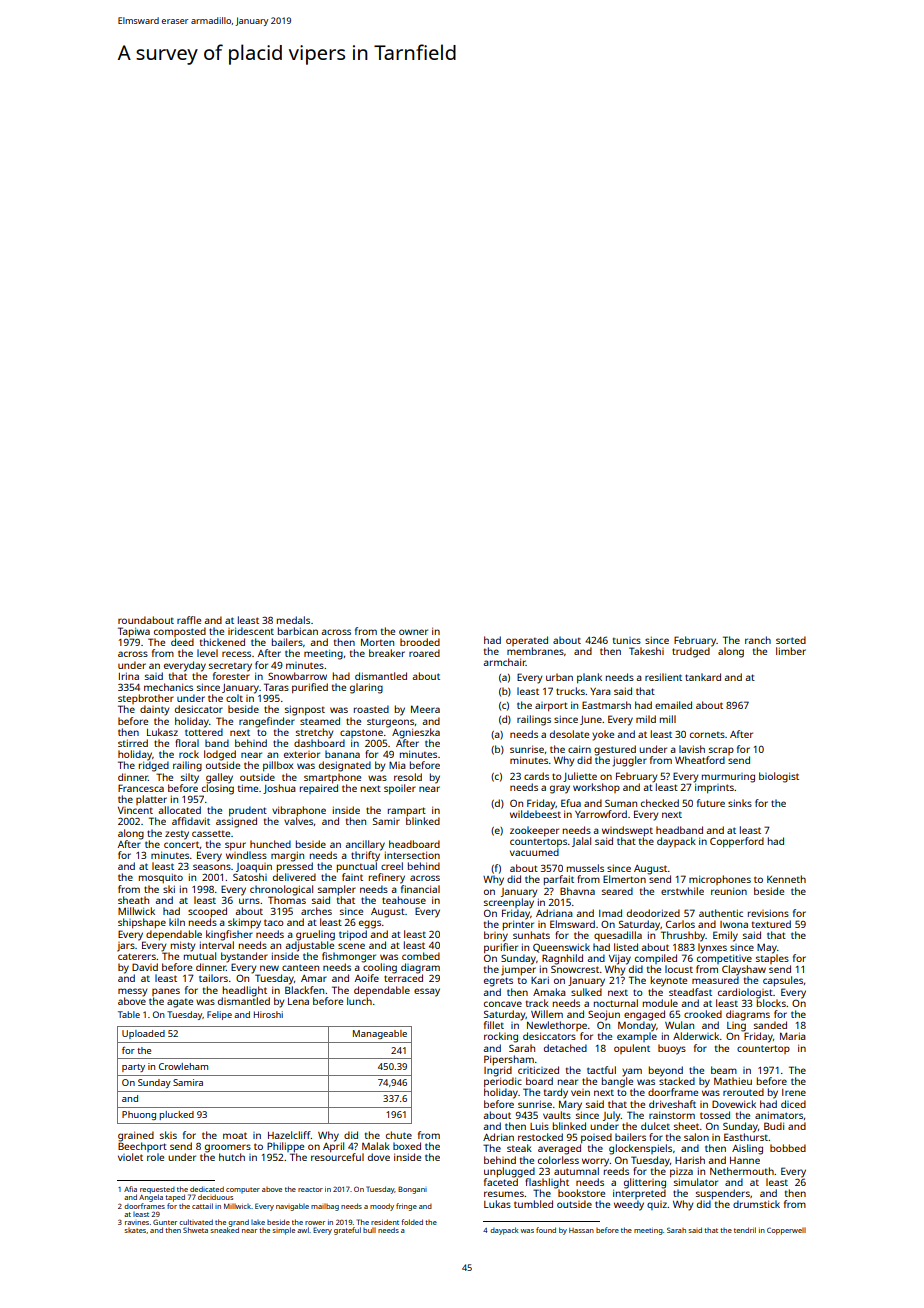  What do you see at coordinates (646, 651) in the image?
I see `Takeshi` at bounding box center [646, 651].
